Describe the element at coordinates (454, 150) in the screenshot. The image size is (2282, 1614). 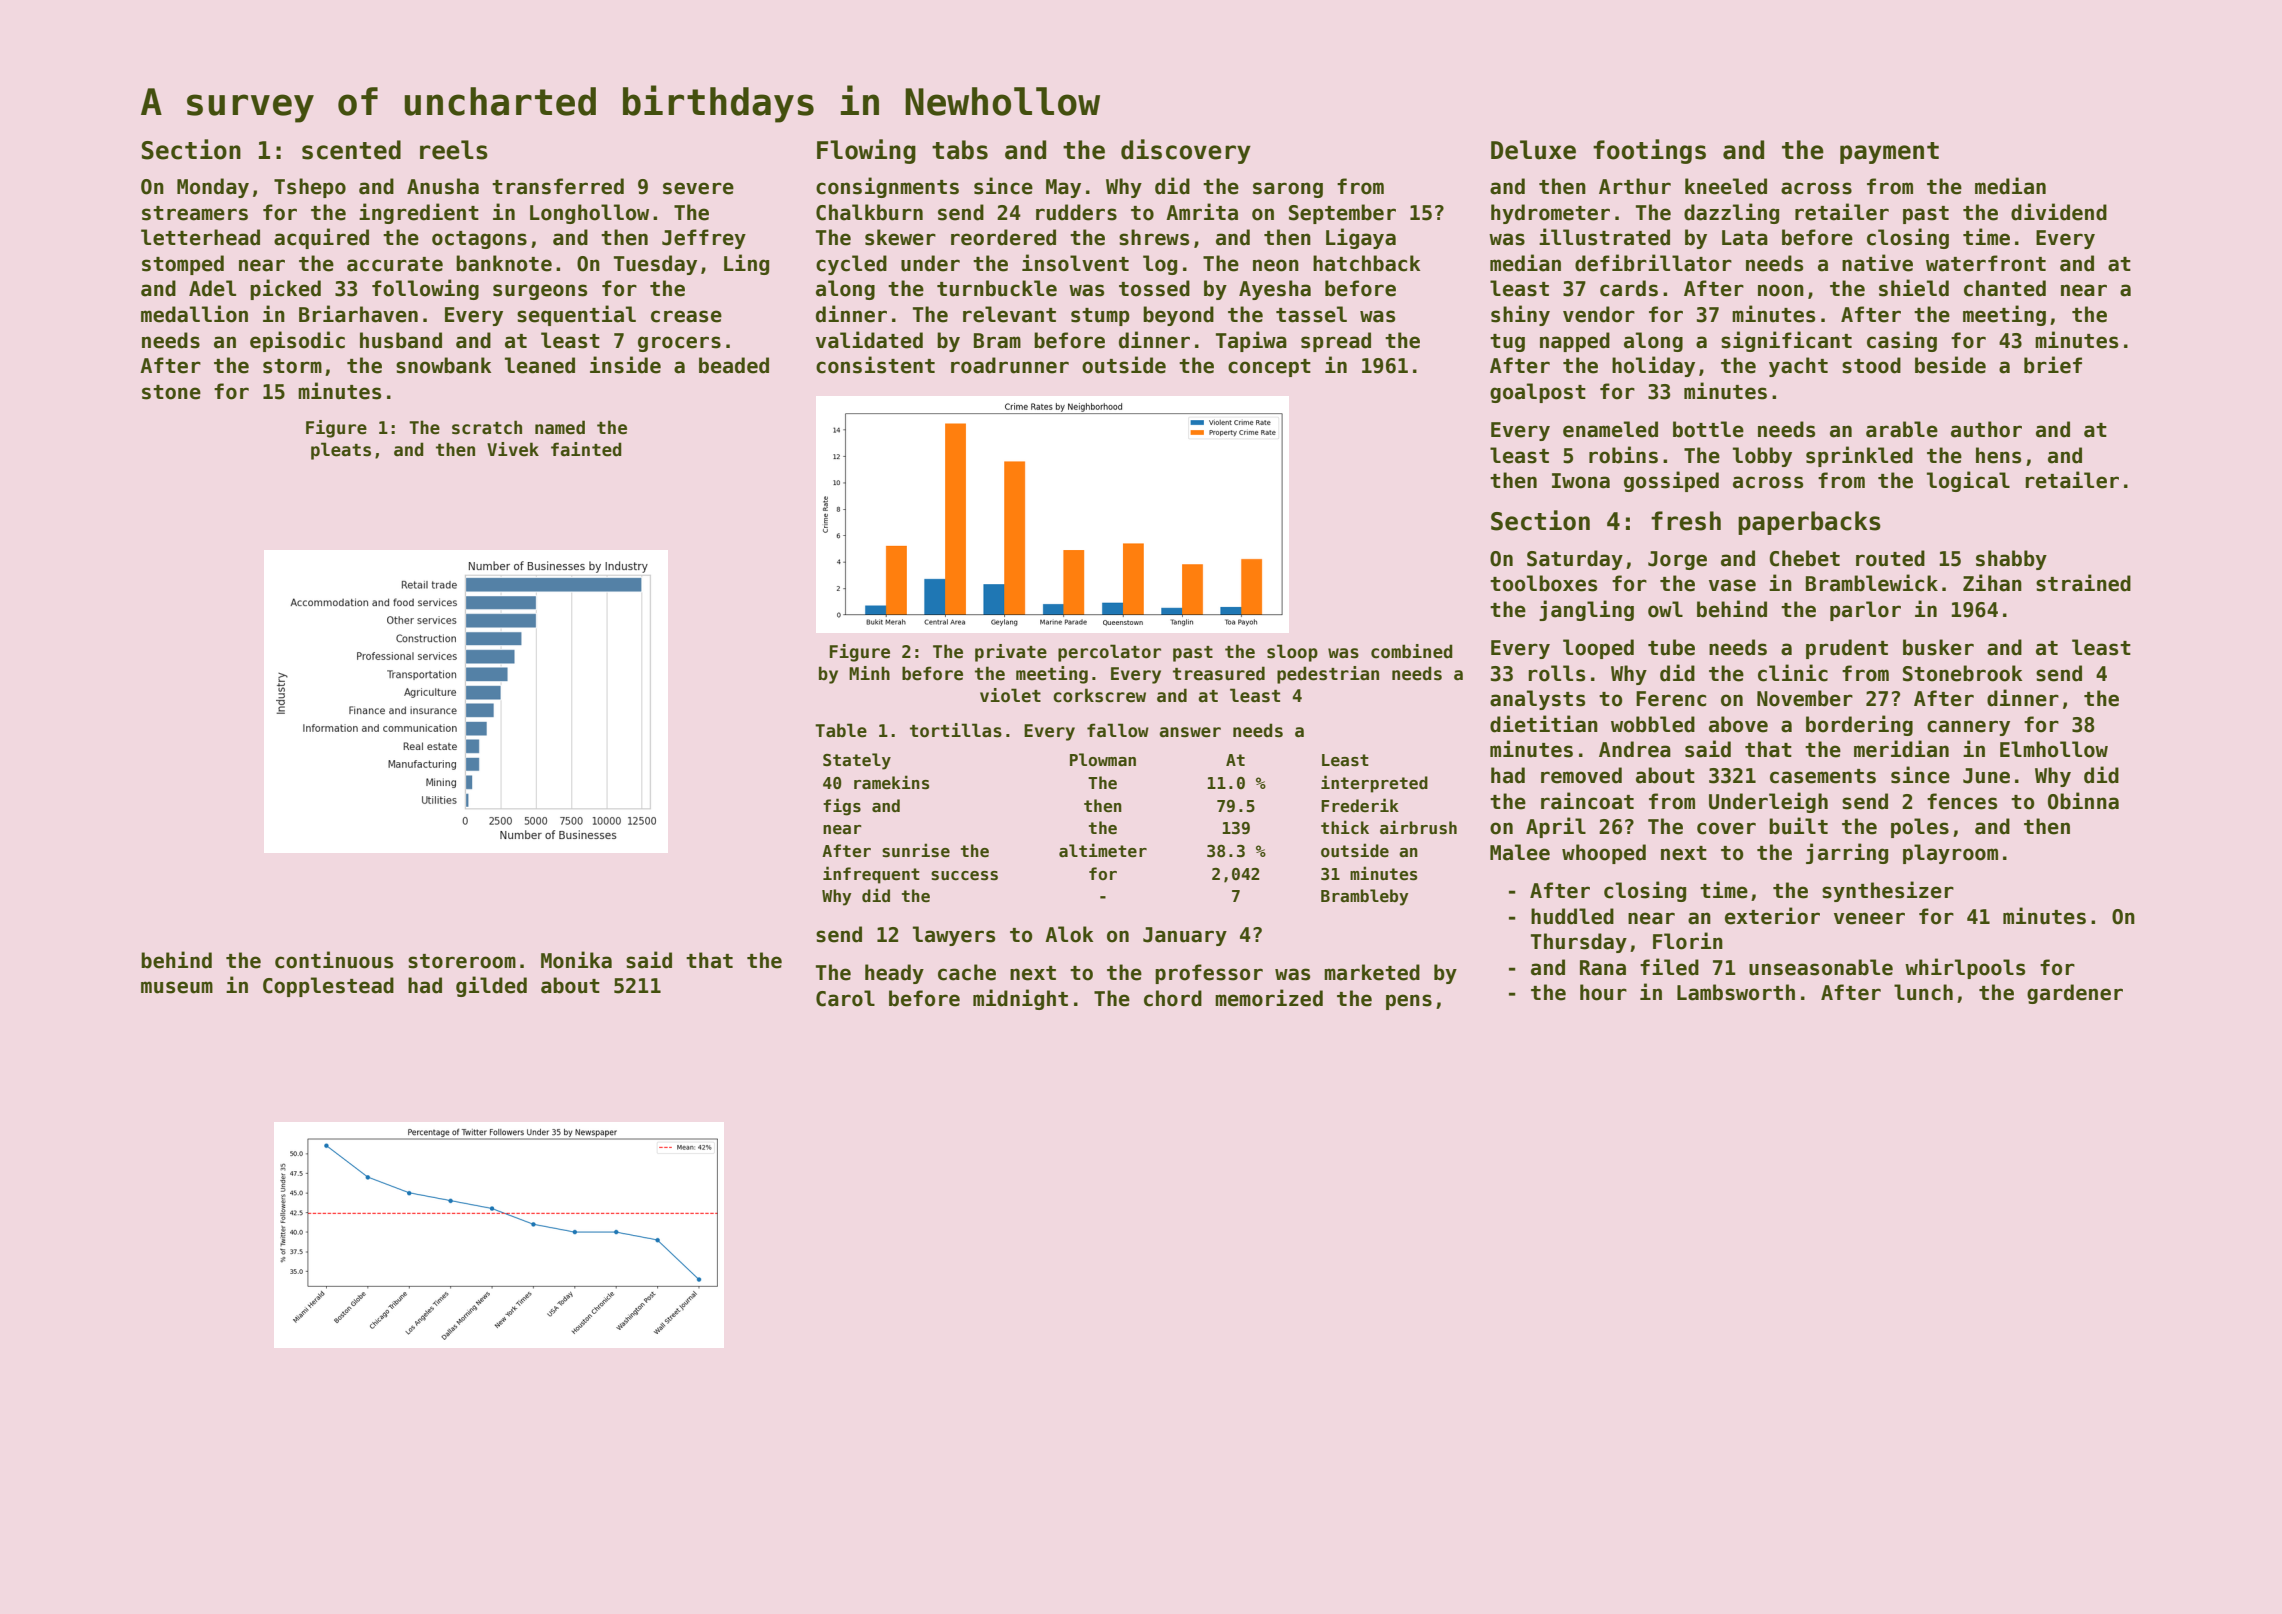
I see `reels` at that location.
